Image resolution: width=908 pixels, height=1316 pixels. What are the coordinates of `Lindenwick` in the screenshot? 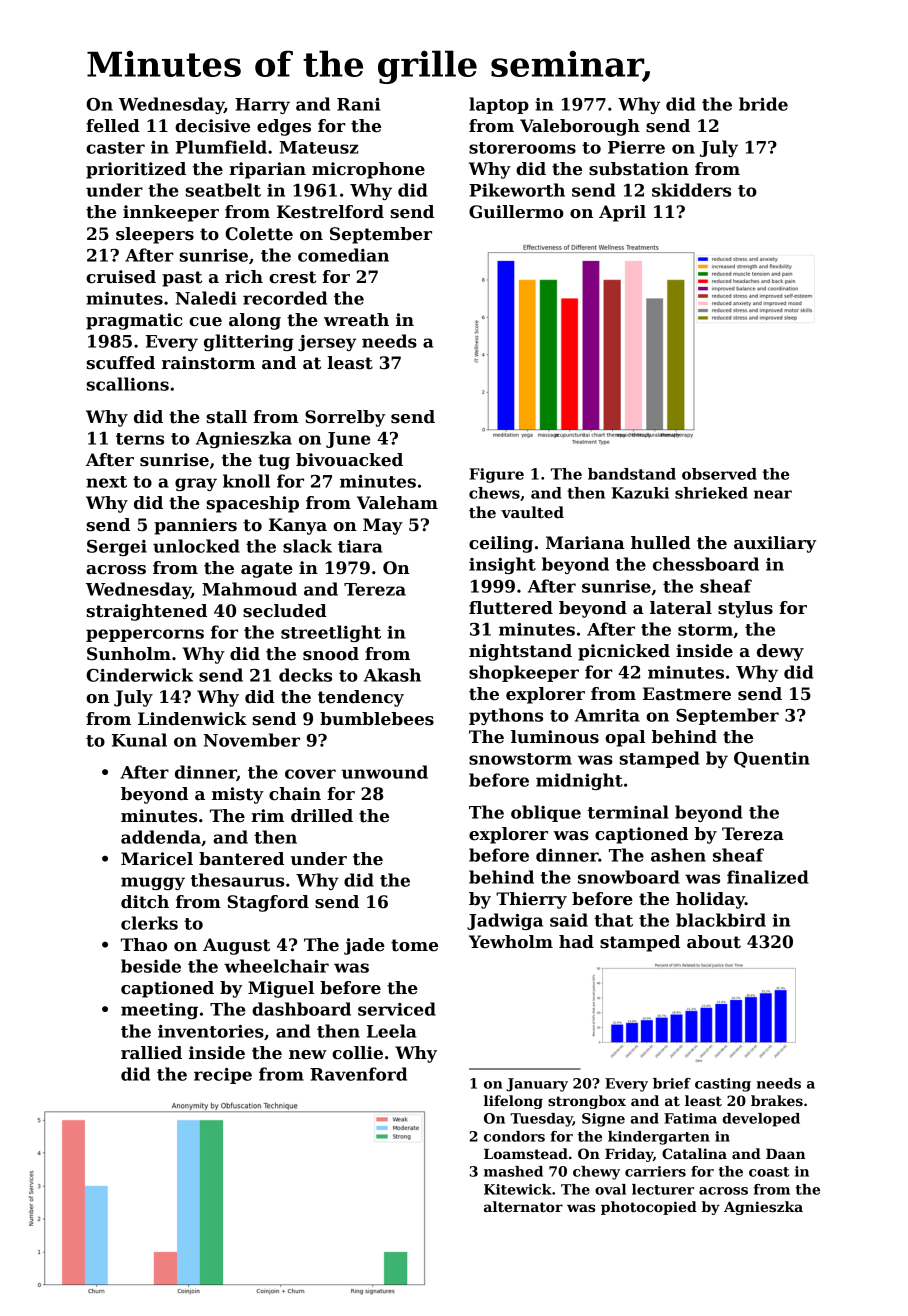 It's located at (192, 719).
